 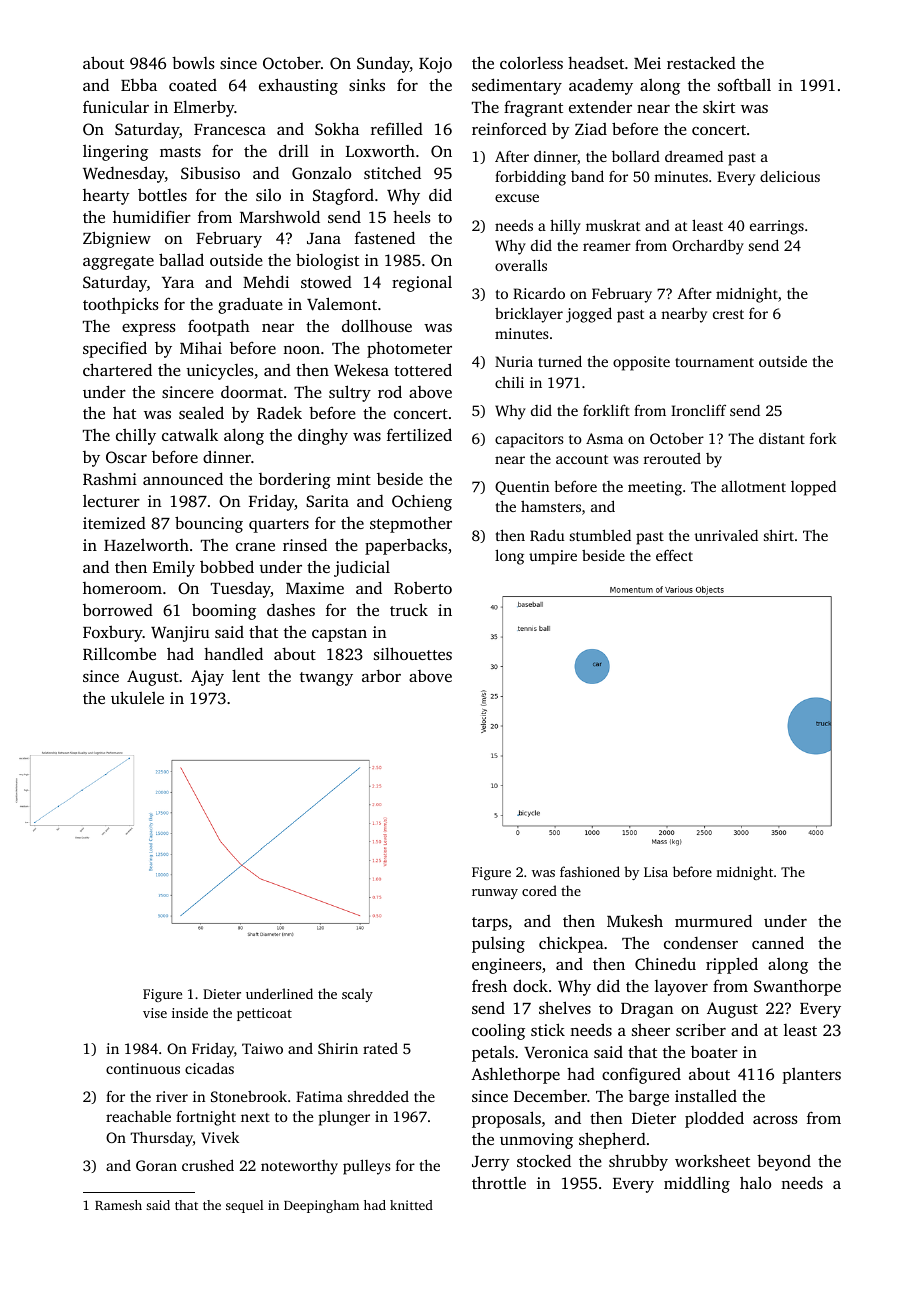 I want to click on Lisa, so click(x=656, y=872).
